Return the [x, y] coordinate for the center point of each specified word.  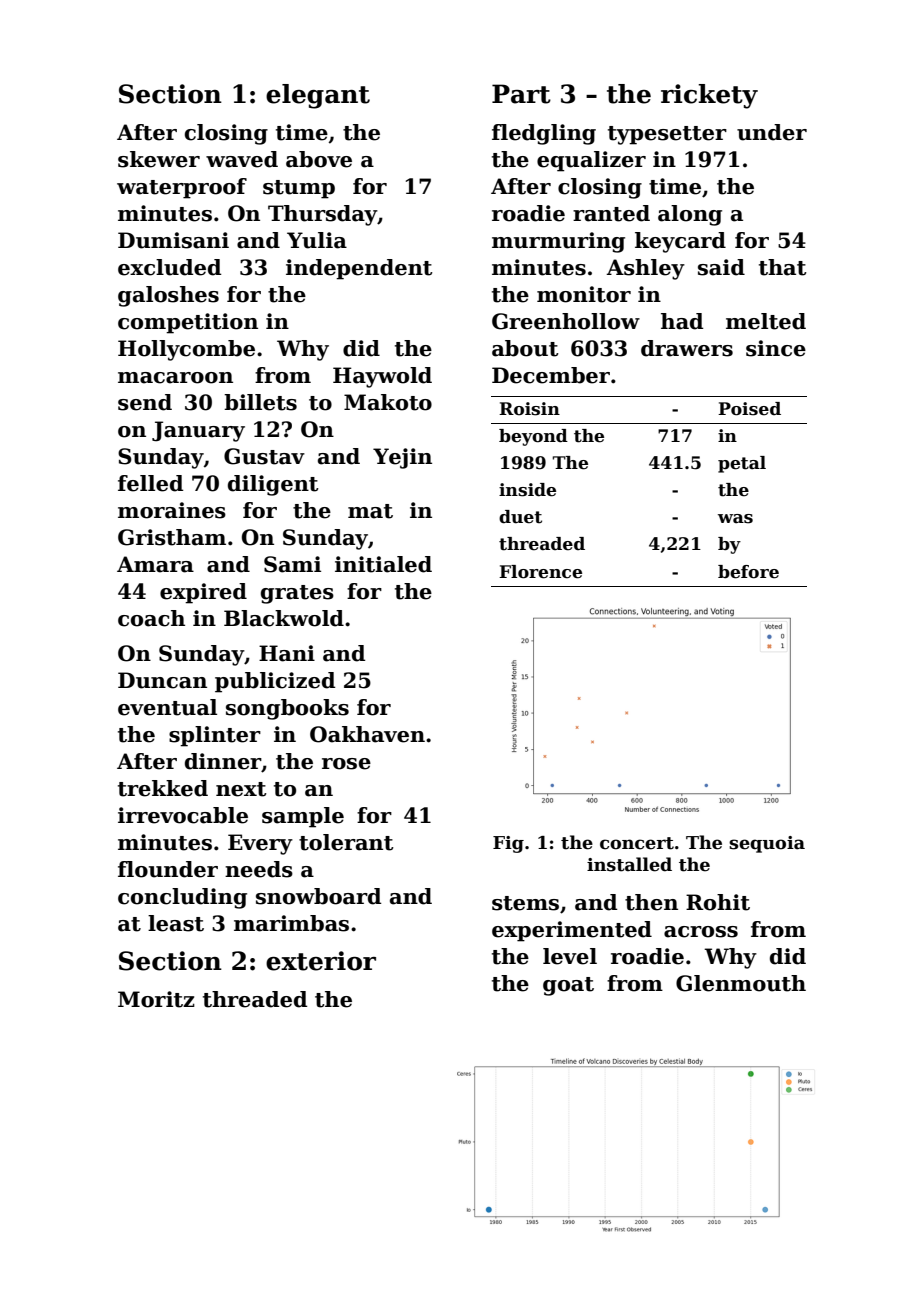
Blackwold [284, 618]
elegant [318, 96]
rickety [709, 96]
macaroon [175, 378]
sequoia [767, 844]
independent [359, 269]
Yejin [402, 458]
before [748, 572]
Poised [749, 409]
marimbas [291, 923]
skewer [159, 159]
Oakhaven [367, 734]
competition [188, 323]
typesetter [667, 135]
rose [346, 764]
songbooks [287, 709]
